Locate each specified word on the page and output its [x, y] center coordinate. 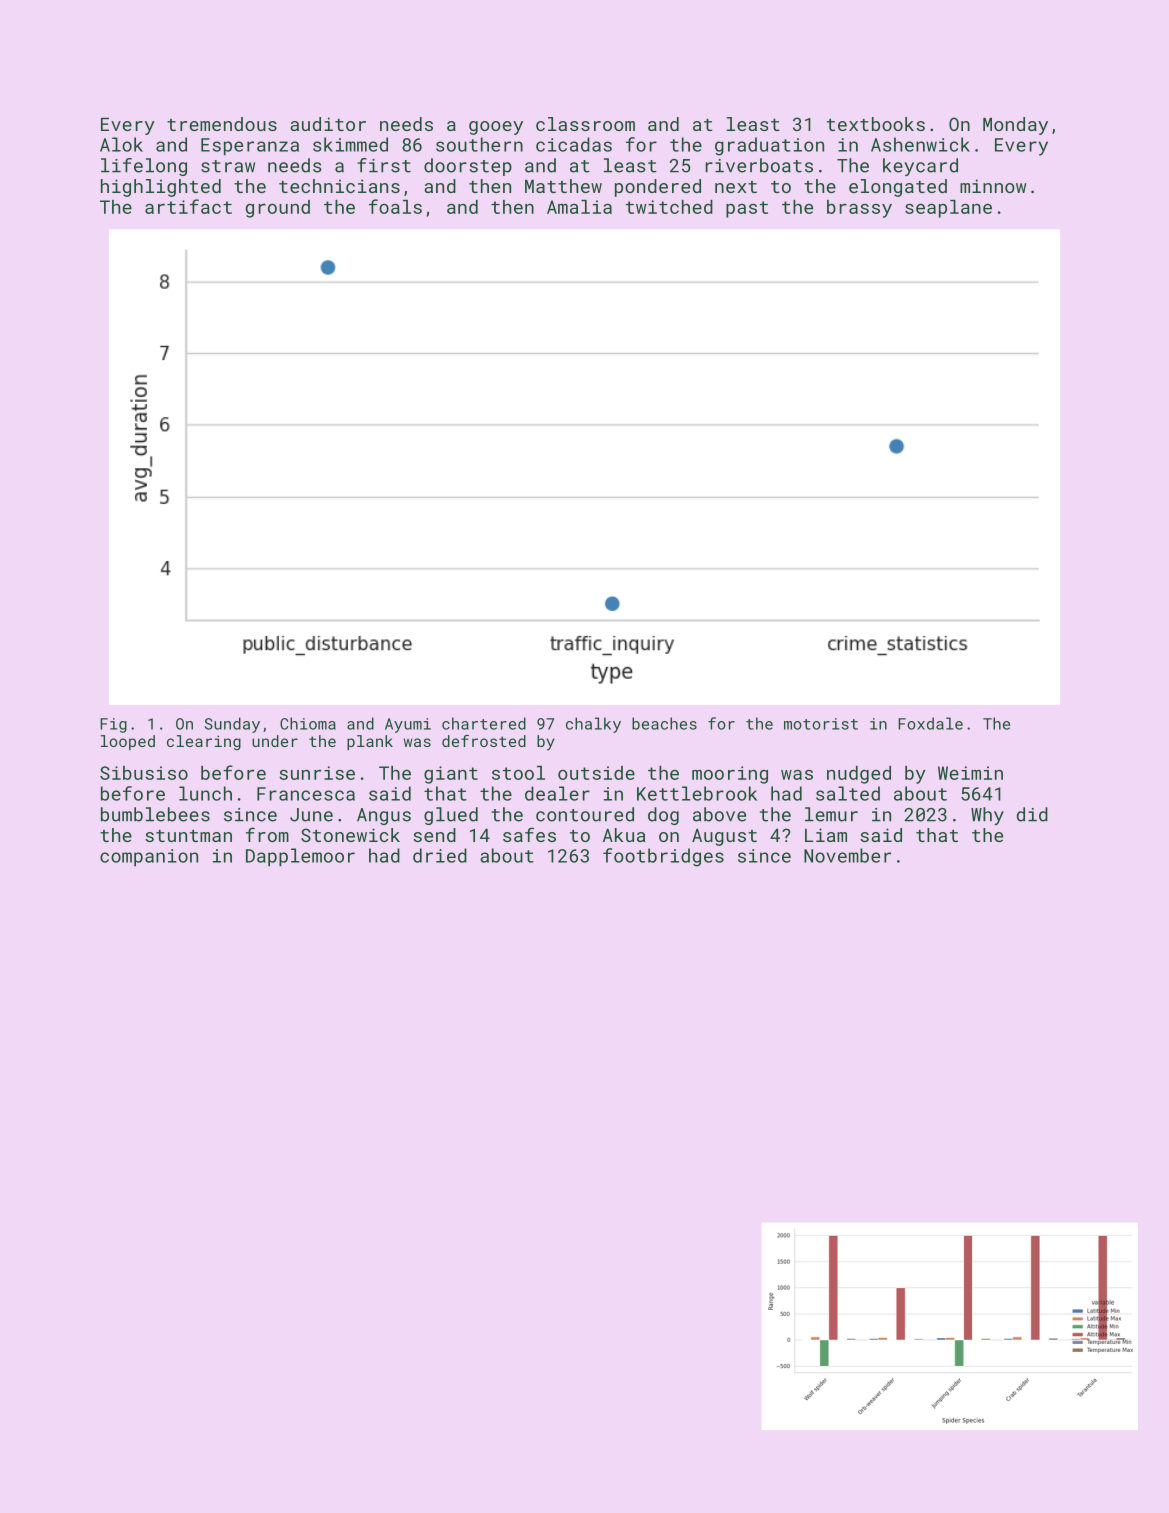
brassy [859, 209]
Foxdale [930, 723]
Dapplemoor [300, 857]
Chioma [308, 723]
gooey [496, 128]
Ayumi [408, 725]
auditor [328, 124]
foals [395, 206]
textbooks [876, 124]
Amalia [579, 207]
